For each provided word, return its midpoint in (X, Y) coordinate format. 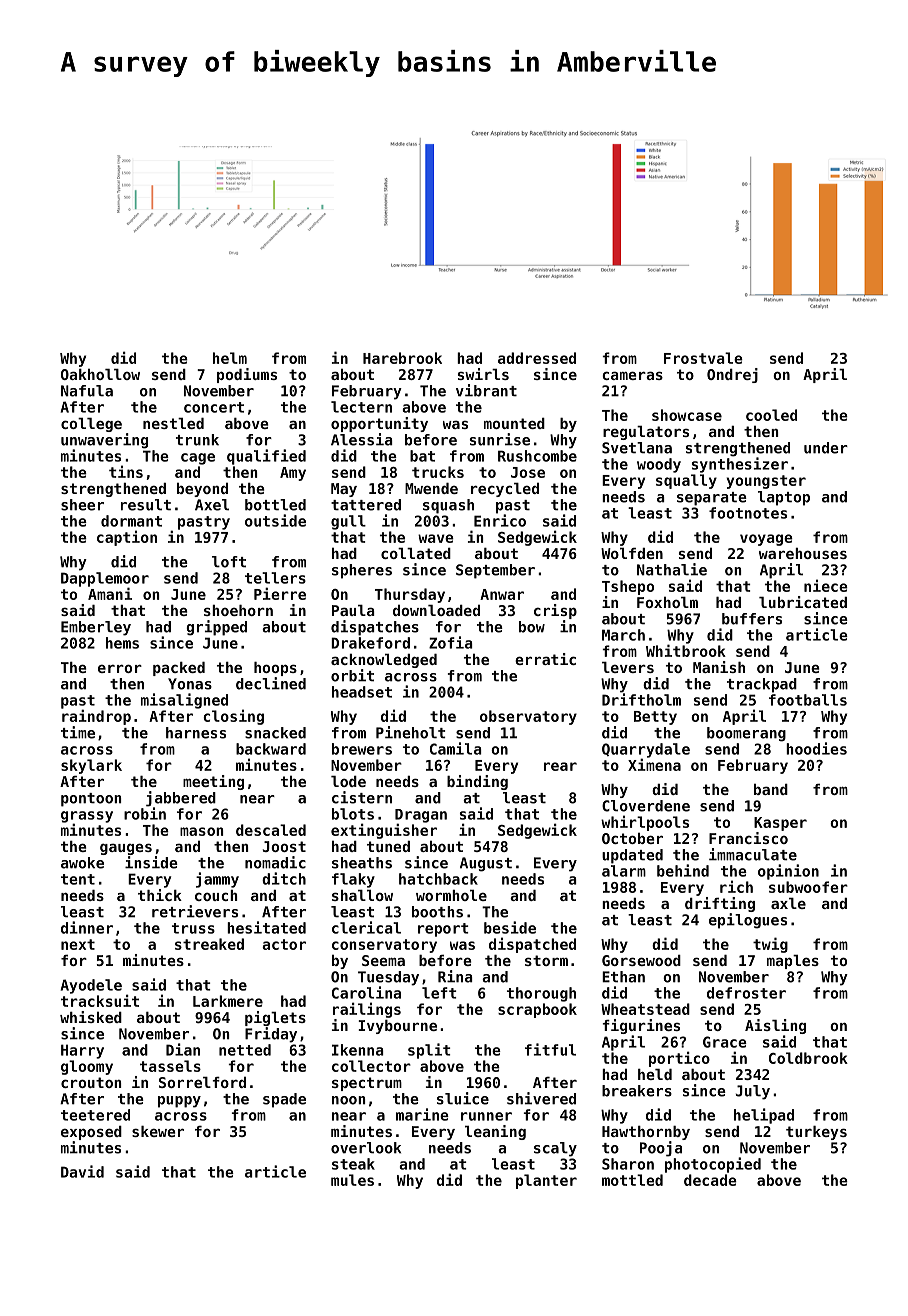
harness (196, 733)
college (91, 425)
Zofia (451, 642)
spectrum (367, 1084)
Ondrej (732, 375)
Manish (719, 667)
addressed (537, 358)
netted (245, 1050)
